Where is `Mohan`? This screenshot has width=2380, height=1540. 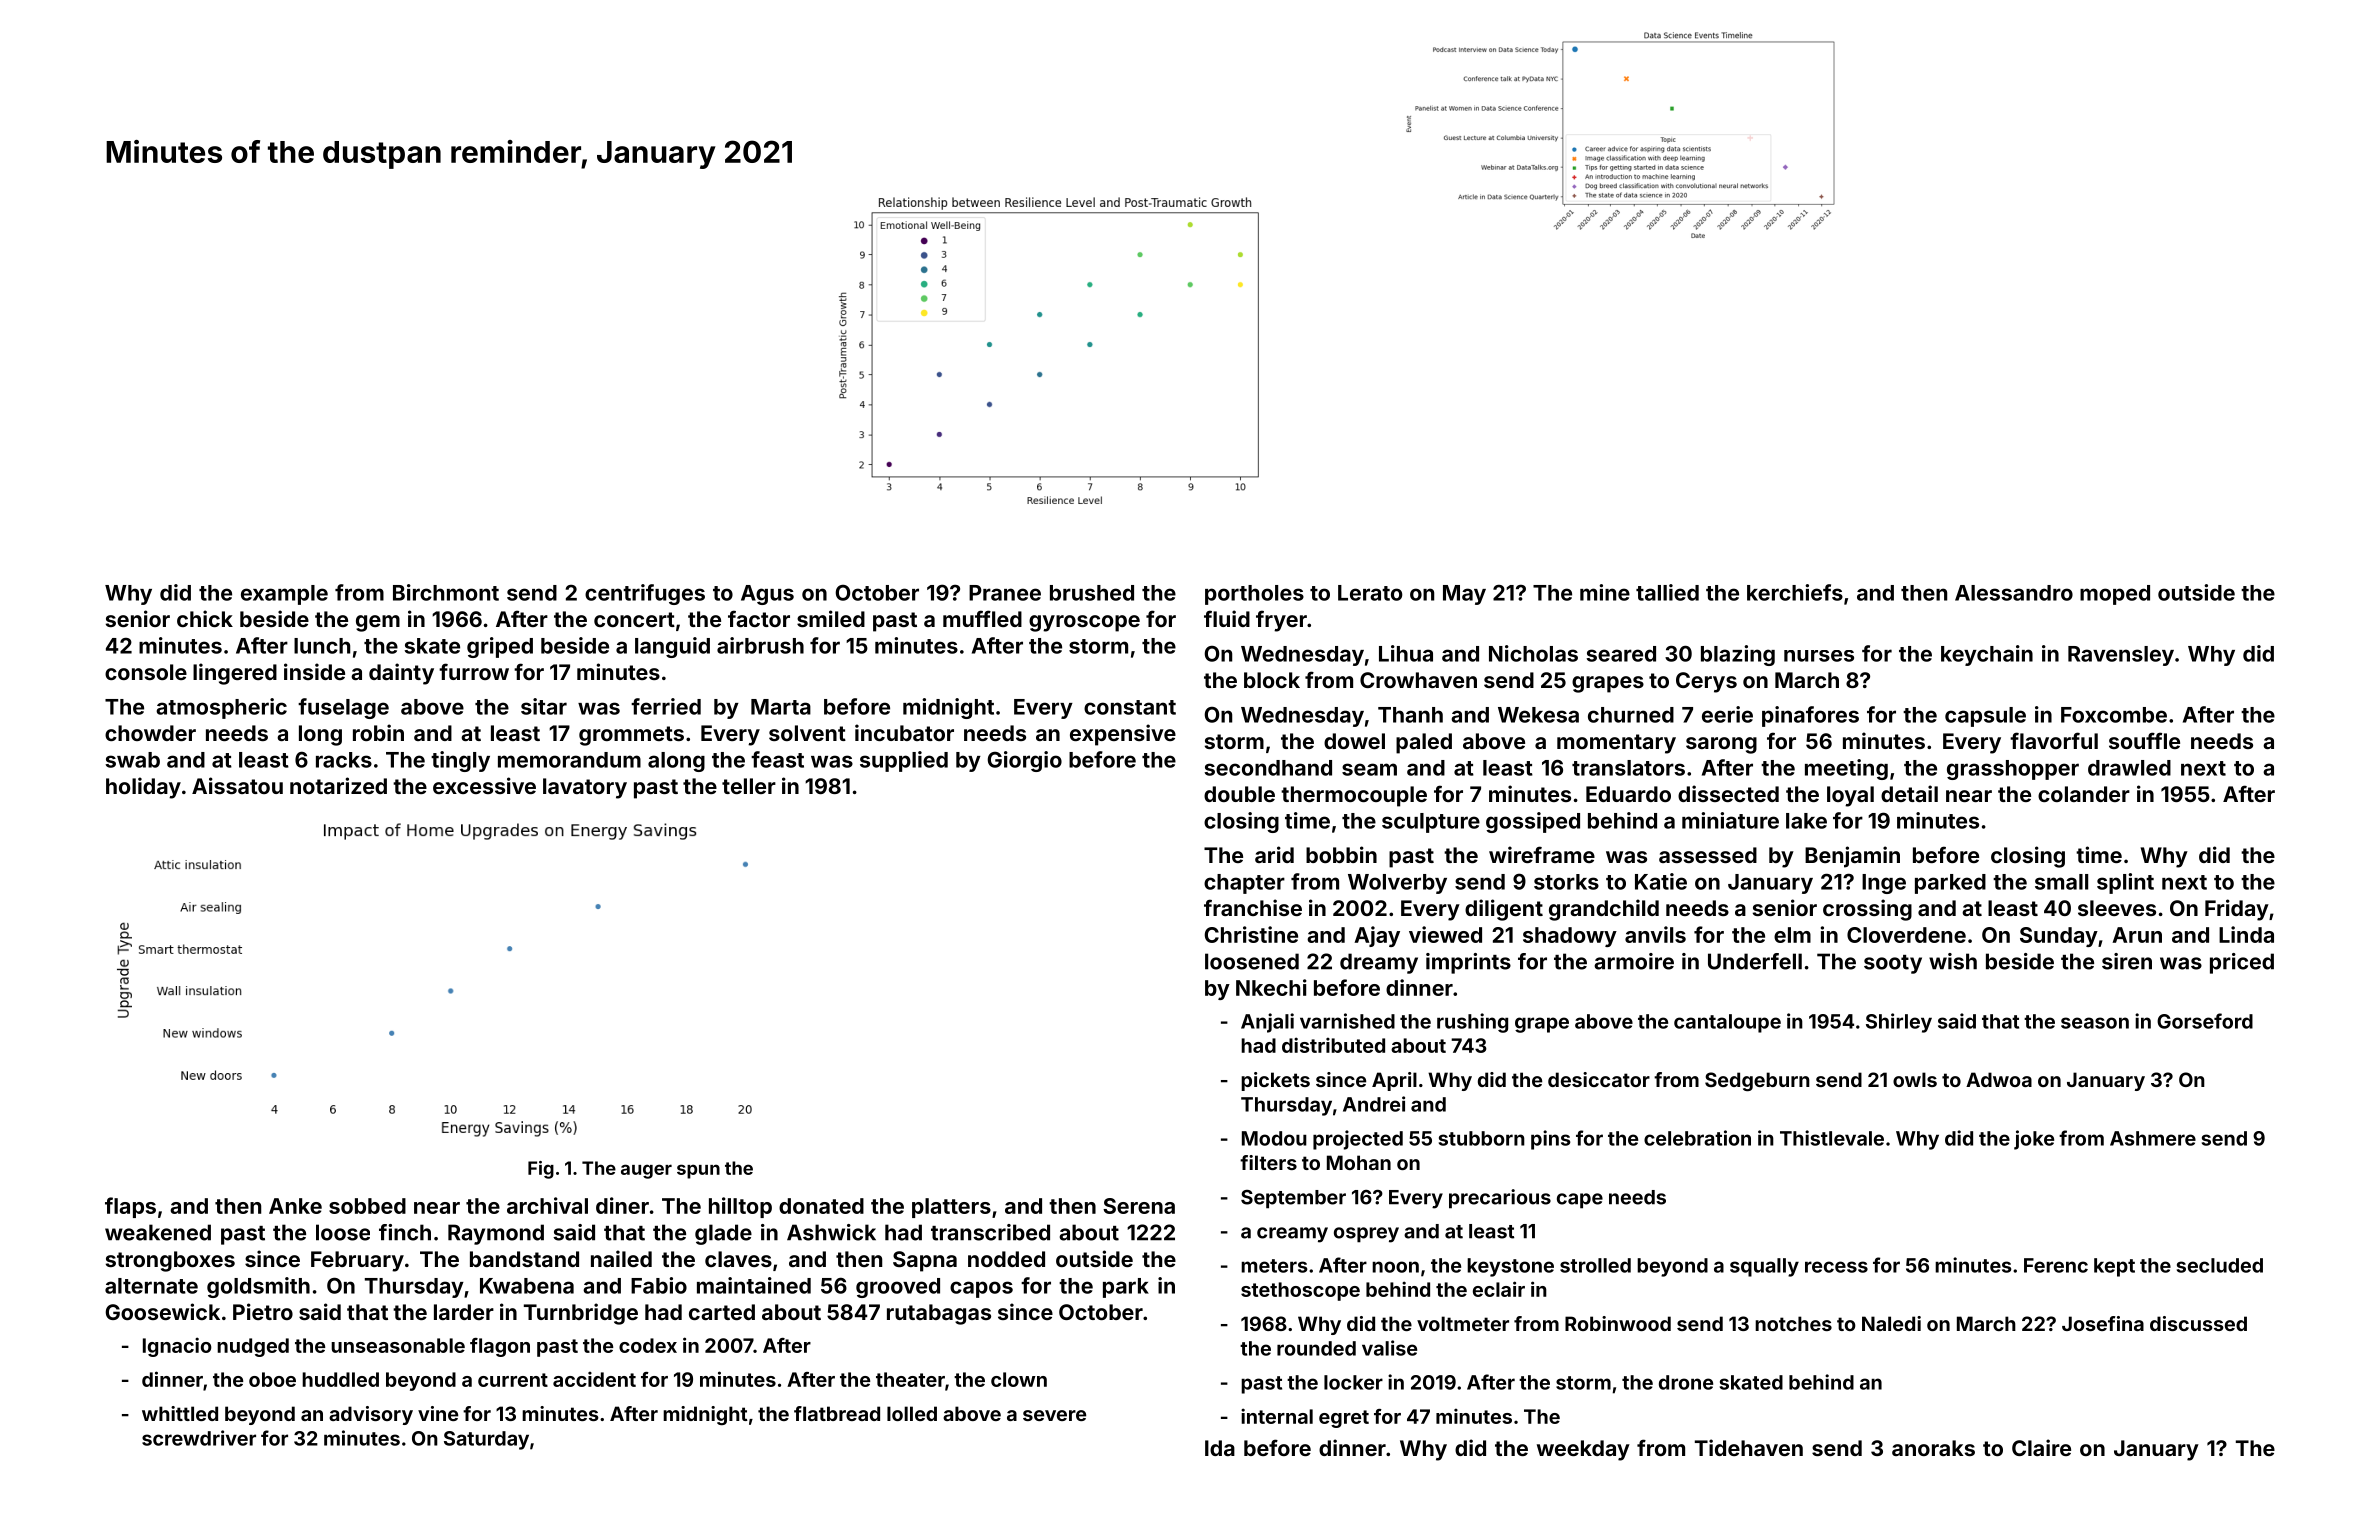 Mohan is located at coordinates (1359, 1162).
